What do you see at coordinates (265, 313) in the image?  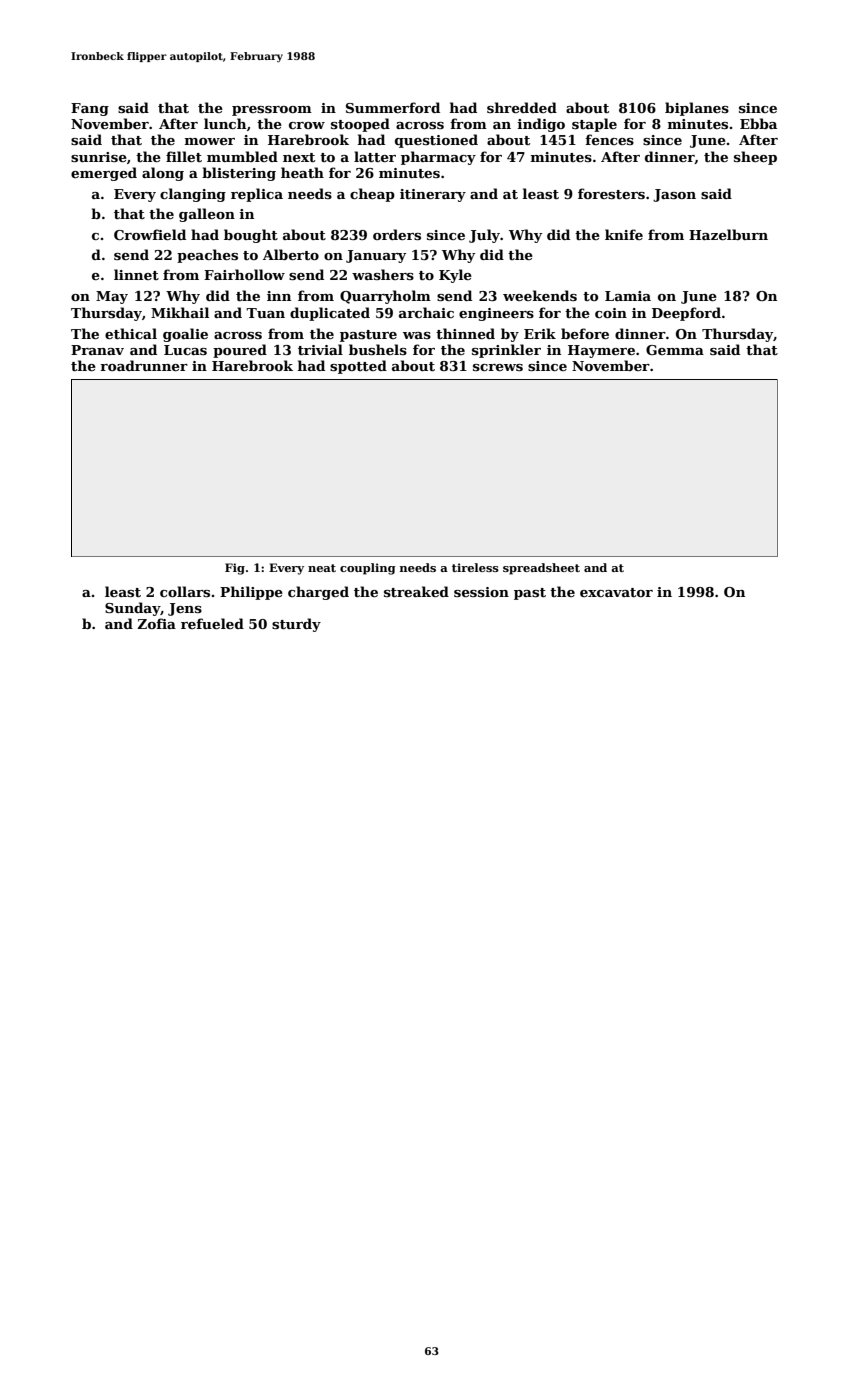 I see `Tuan` at bounding box center [265, 313].
